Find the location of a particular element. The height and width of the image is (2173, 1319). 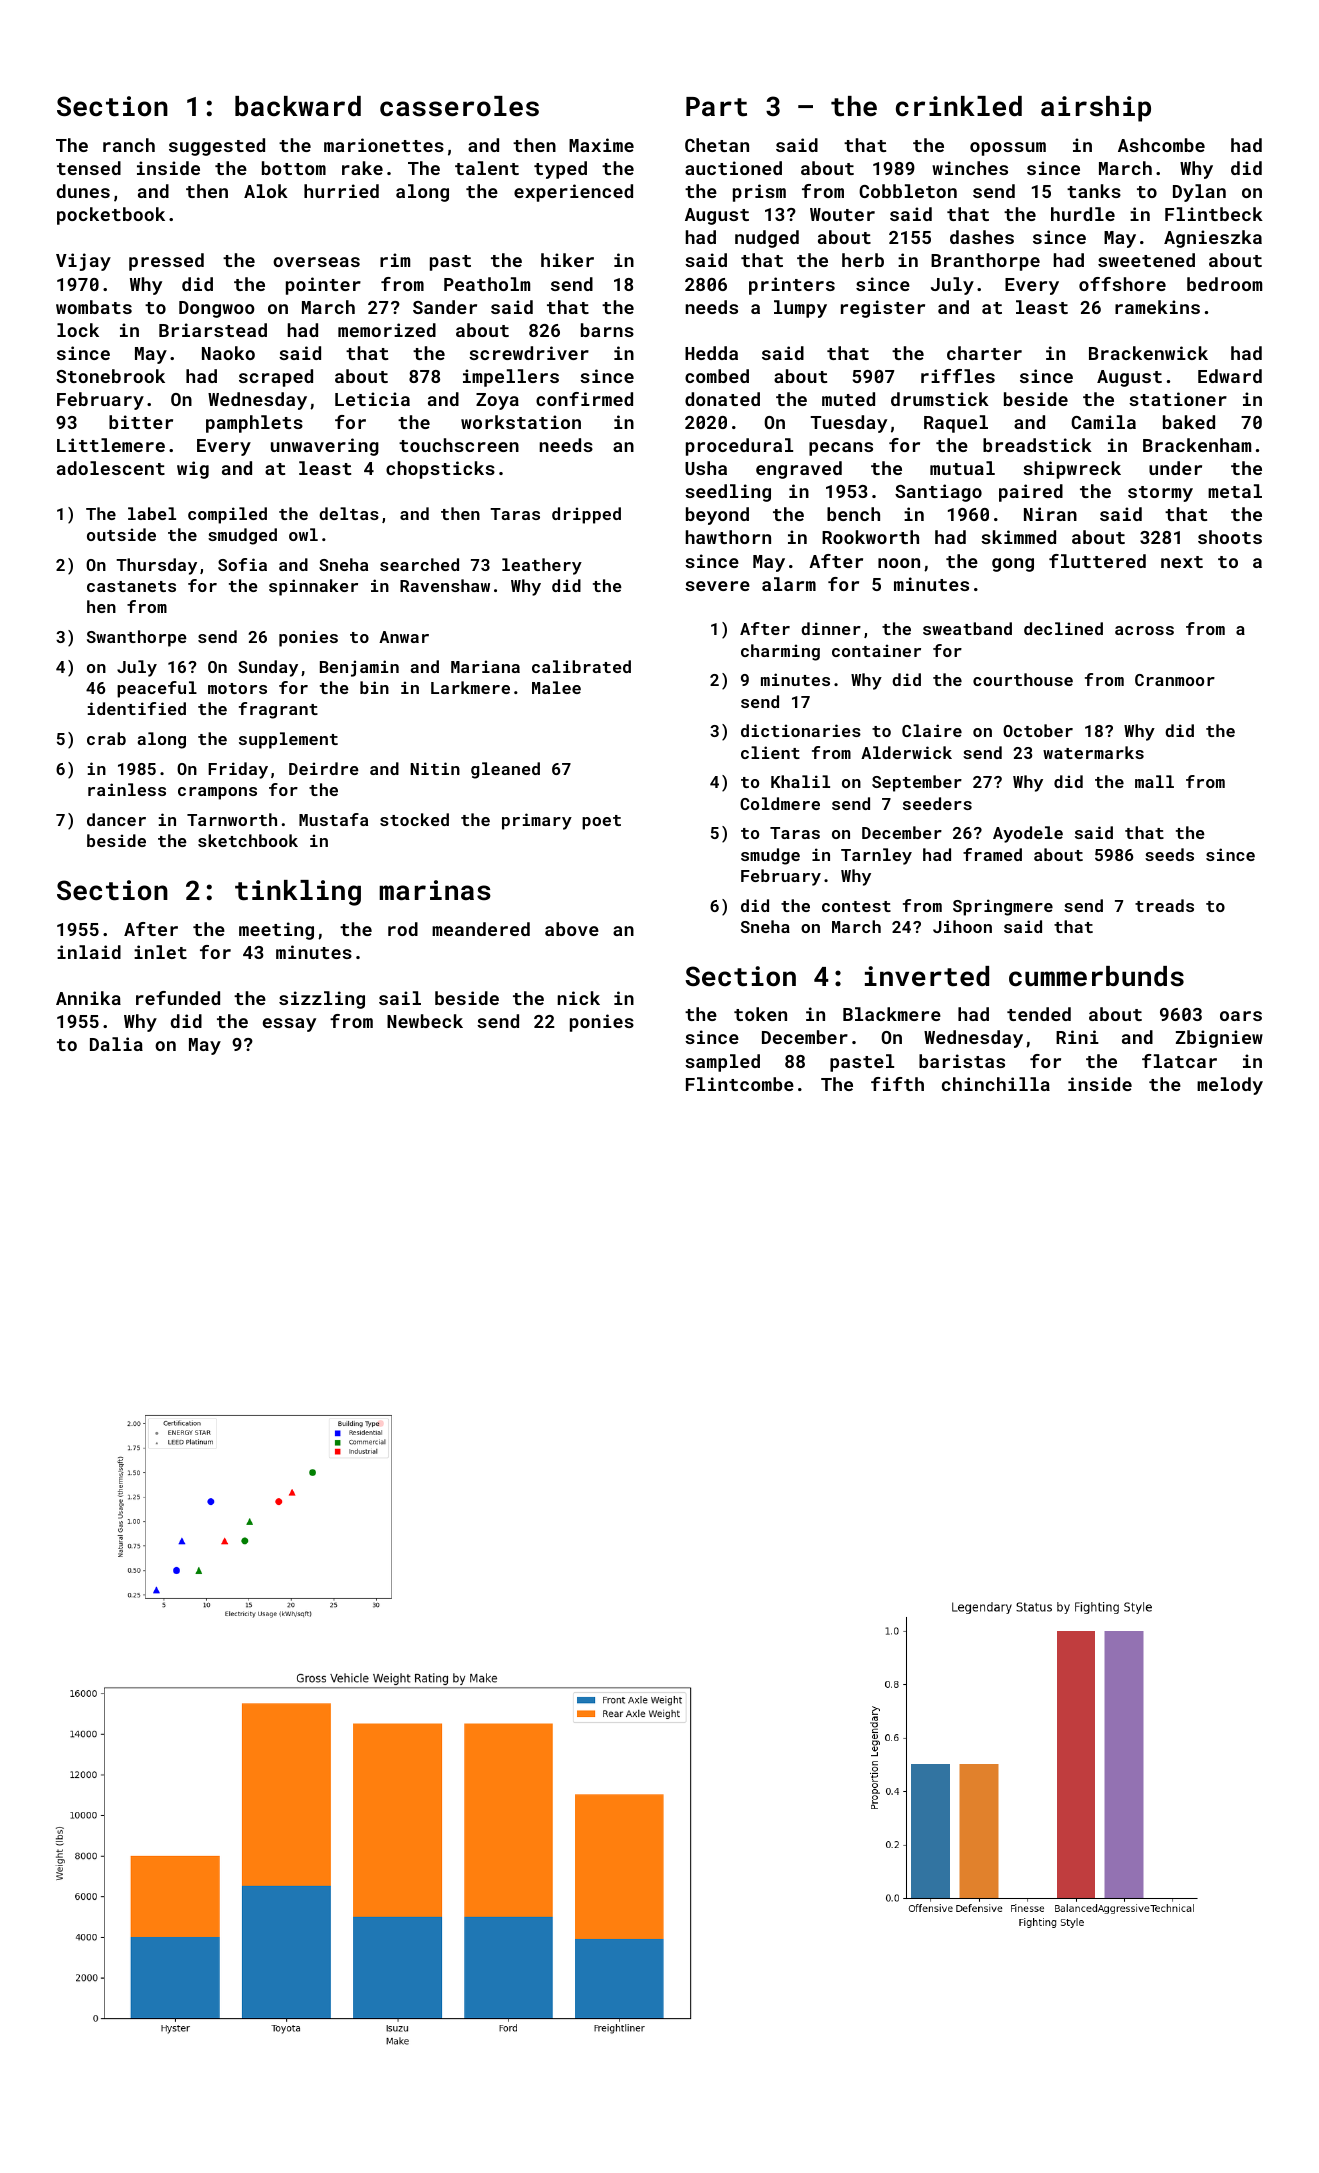

crinkled is located at coordinates (959, 106).
